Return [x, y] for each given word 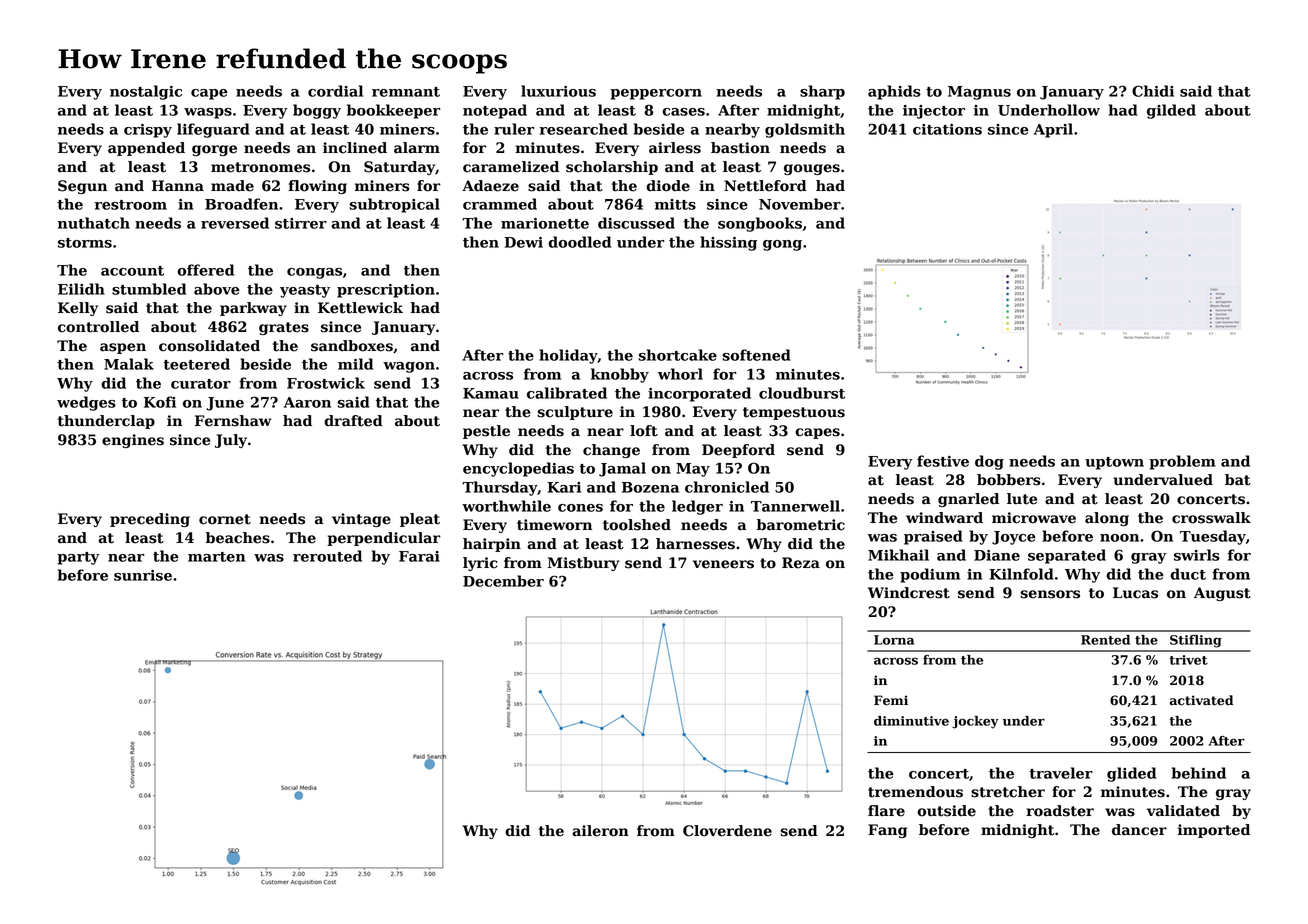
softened [756, 355]
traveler [1061, 773]
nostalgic [146, 92]
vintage [361, 520]
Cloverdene [727, 831]
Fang [887, 831]
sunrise [143, 575]
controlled [98, 327]
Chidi [1153, 91]
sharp [822, 92]
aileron [600, 831]
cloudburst [802, 393]
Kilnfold [1021, 574]
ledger [697, 507]
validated [1183, 811]
